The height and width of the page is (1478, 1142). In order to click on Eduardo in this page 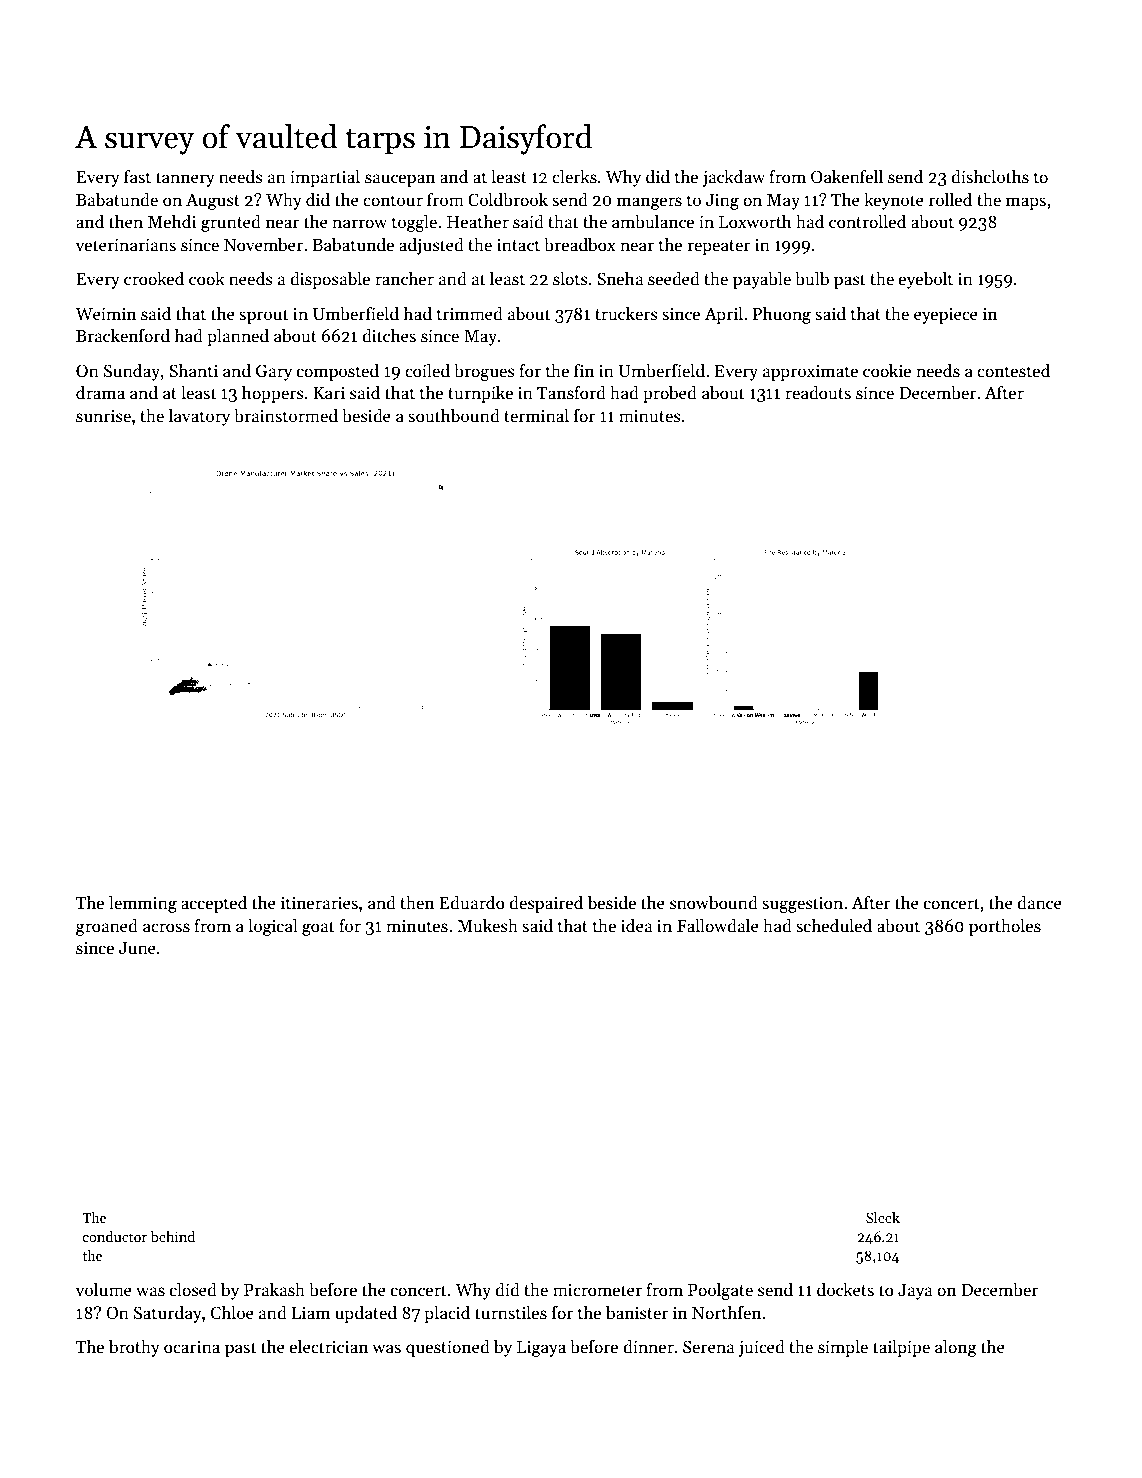, I will do `click(472, 902)`.
